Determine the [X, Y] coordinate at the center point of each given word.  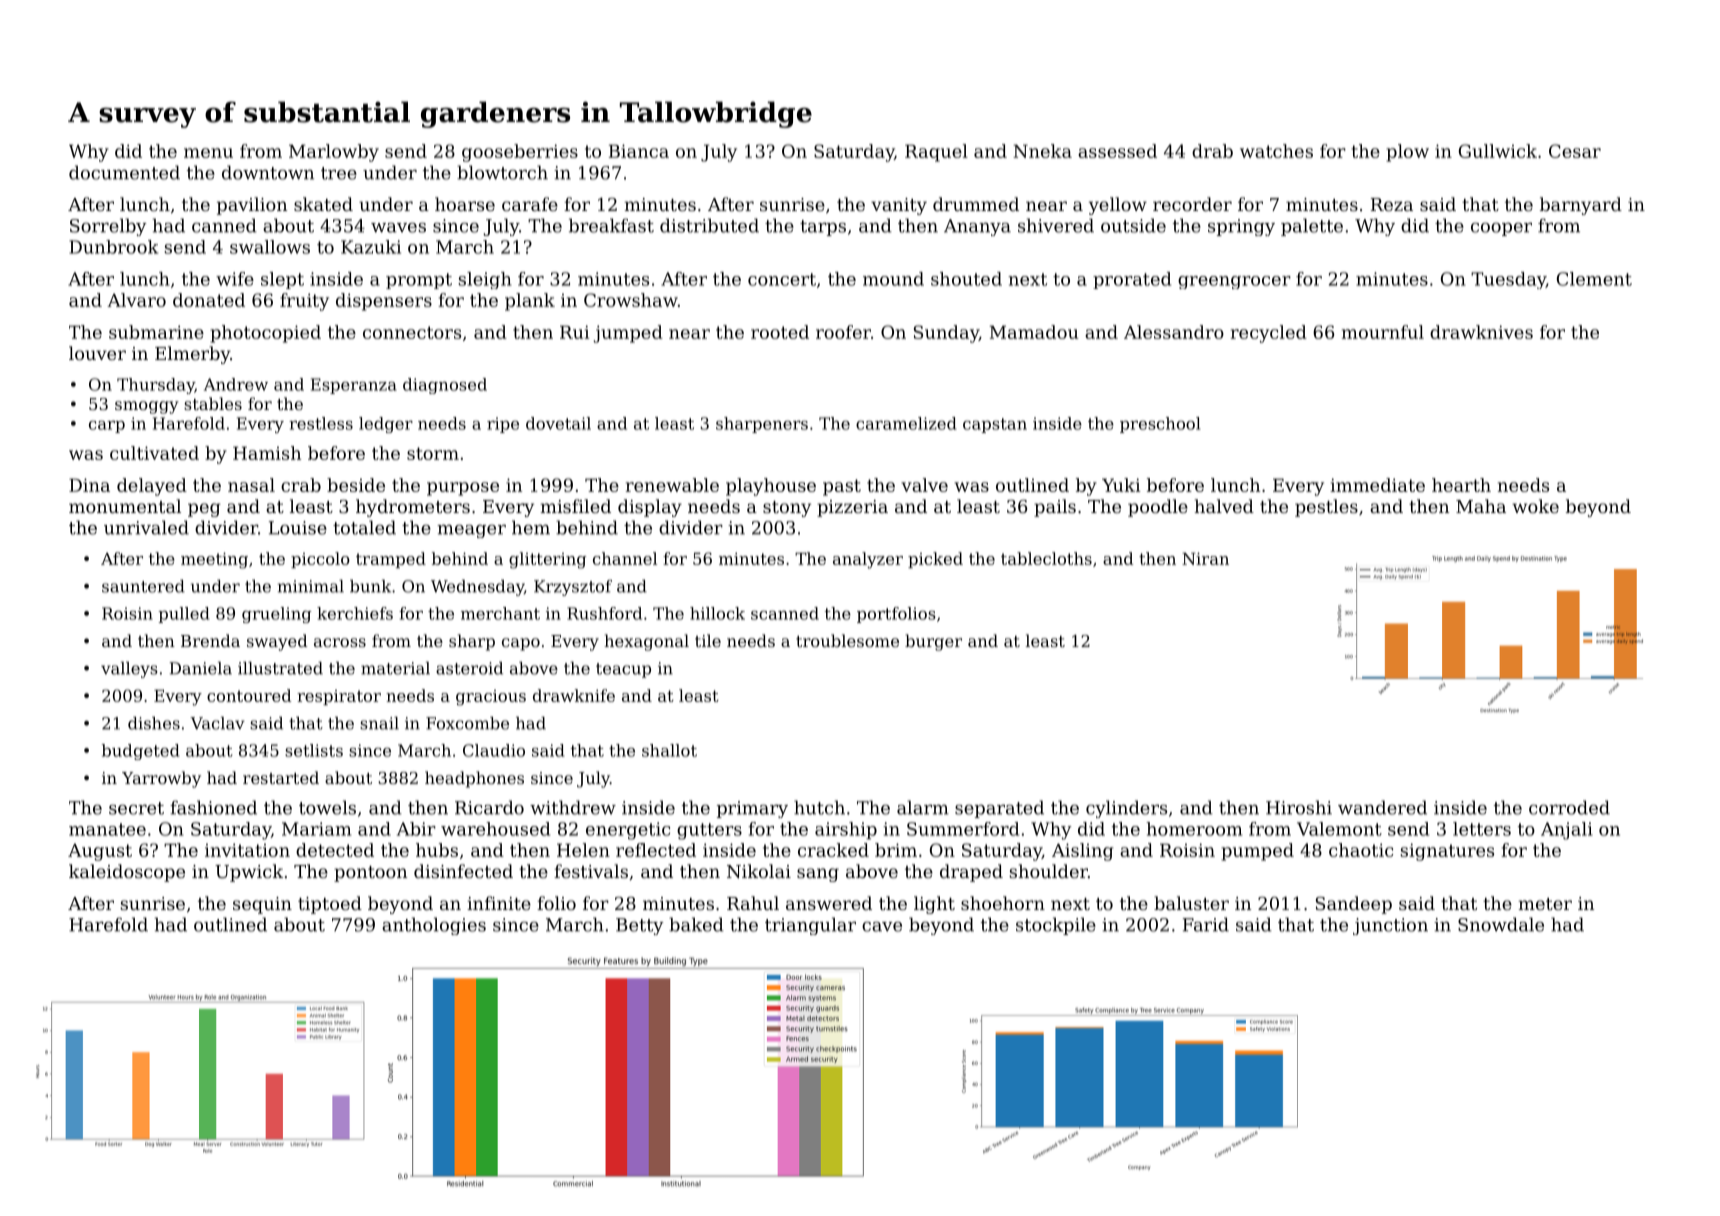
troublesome [847, 640]
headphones [474, 779]
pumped [1257, 852]
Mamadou [1034, 332]
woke [1535, 506]
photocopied [265, 334]
